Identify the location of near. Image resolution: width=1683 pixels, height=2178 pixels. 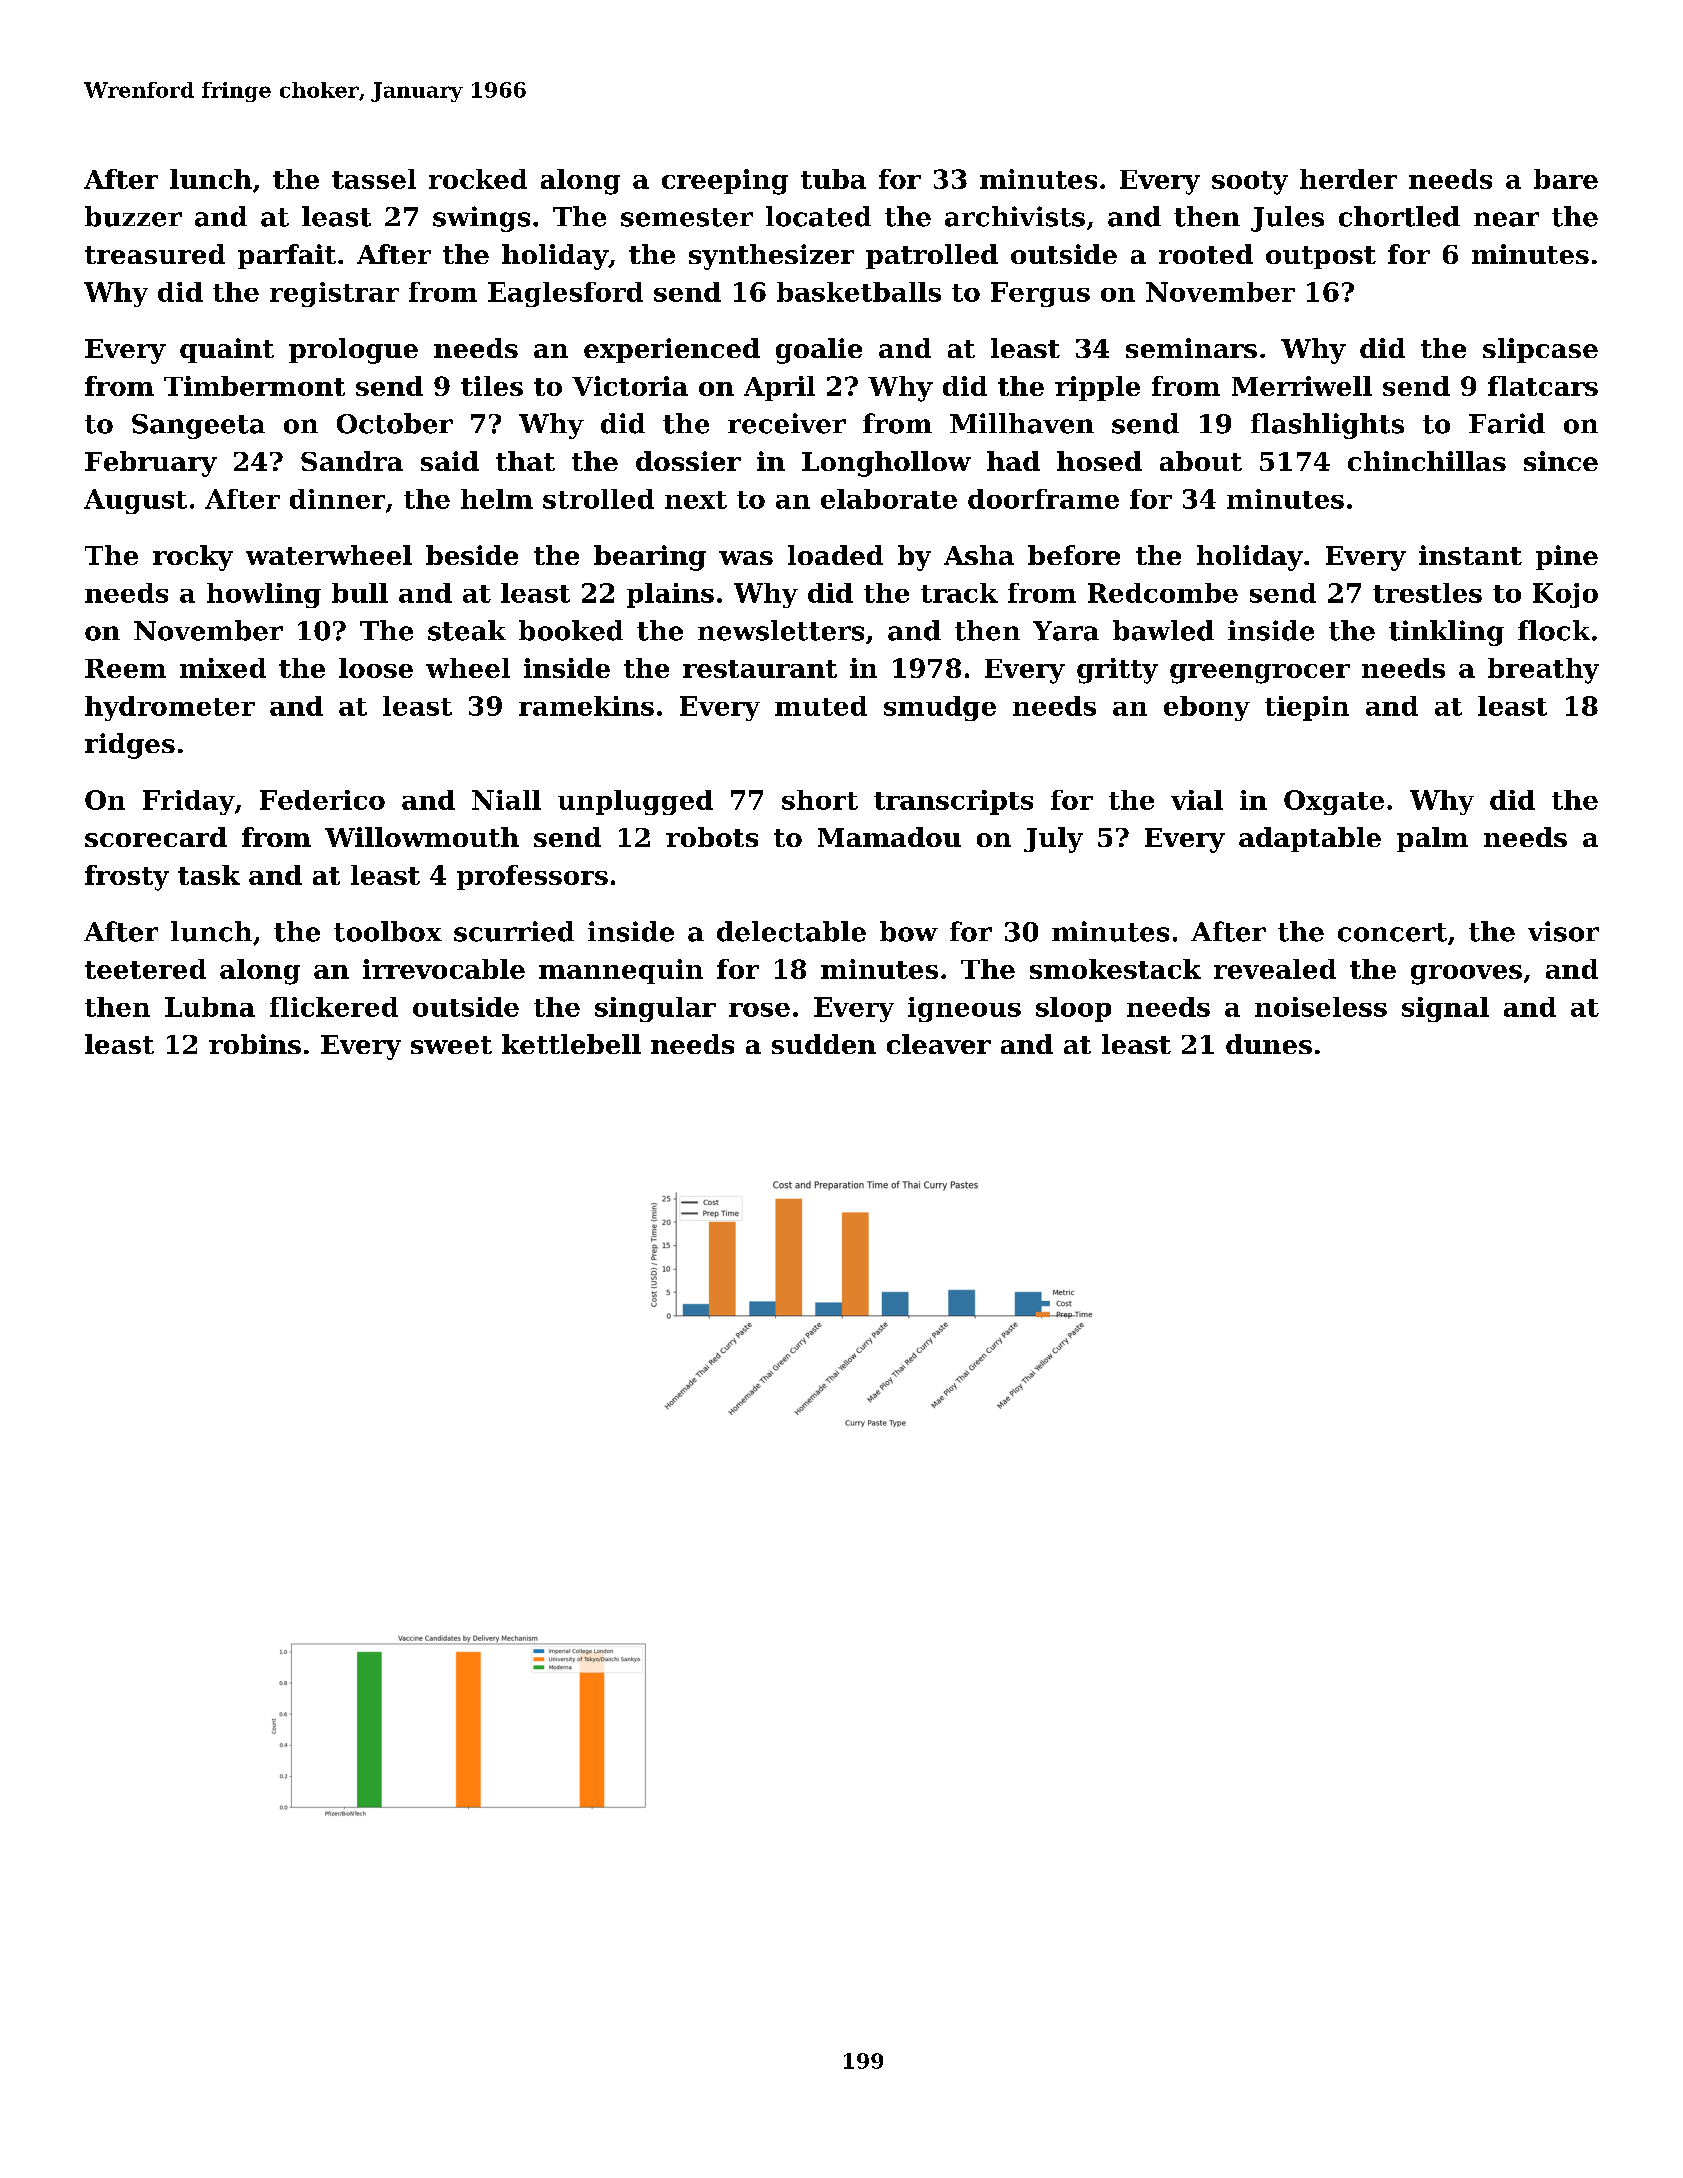
(1506, 219).
